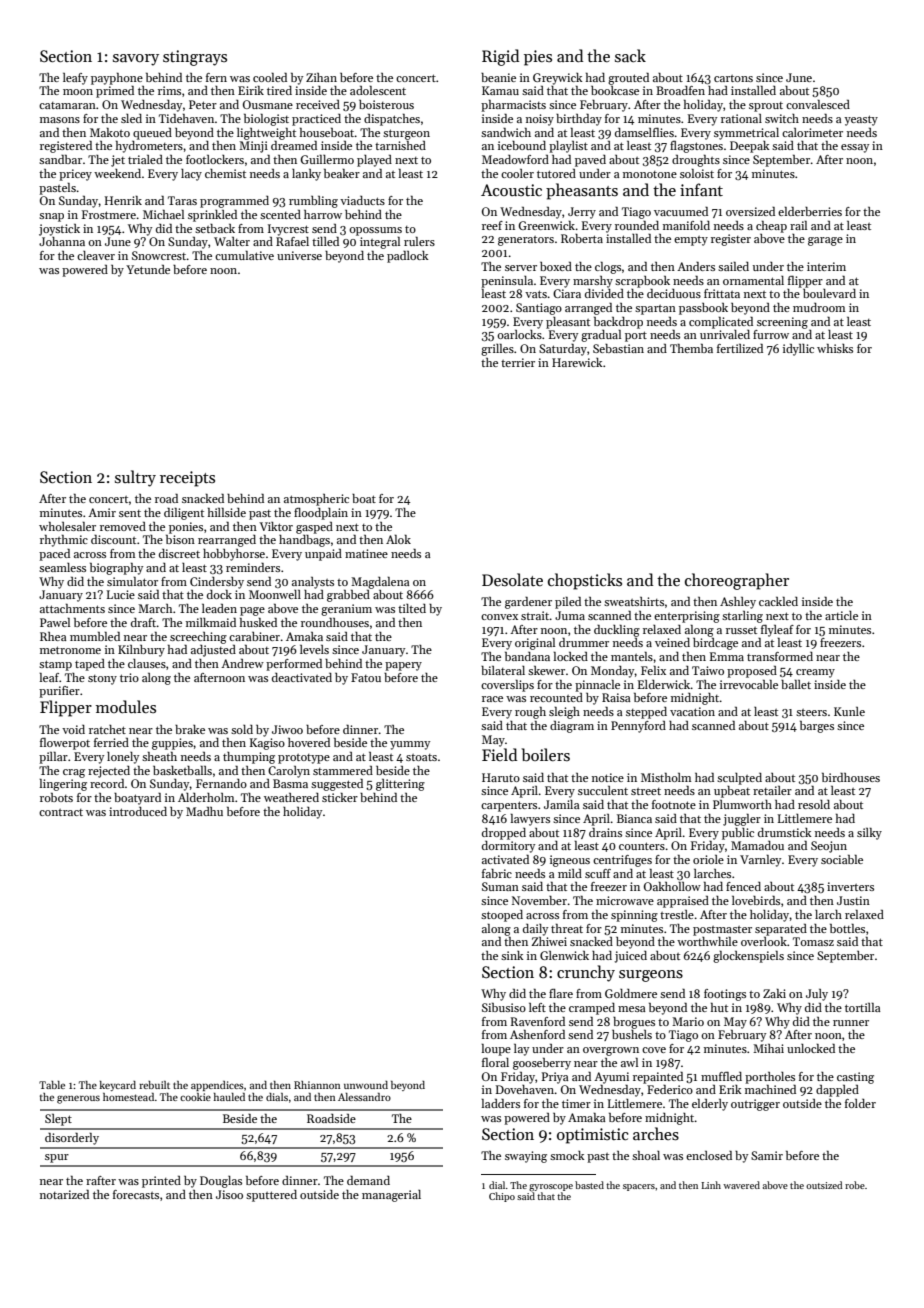 Image resolution: width=924 pixels, height=1308 pixels. Describe the element at coordinates (841, 615) in the screenshot. I see `article` at that location.
